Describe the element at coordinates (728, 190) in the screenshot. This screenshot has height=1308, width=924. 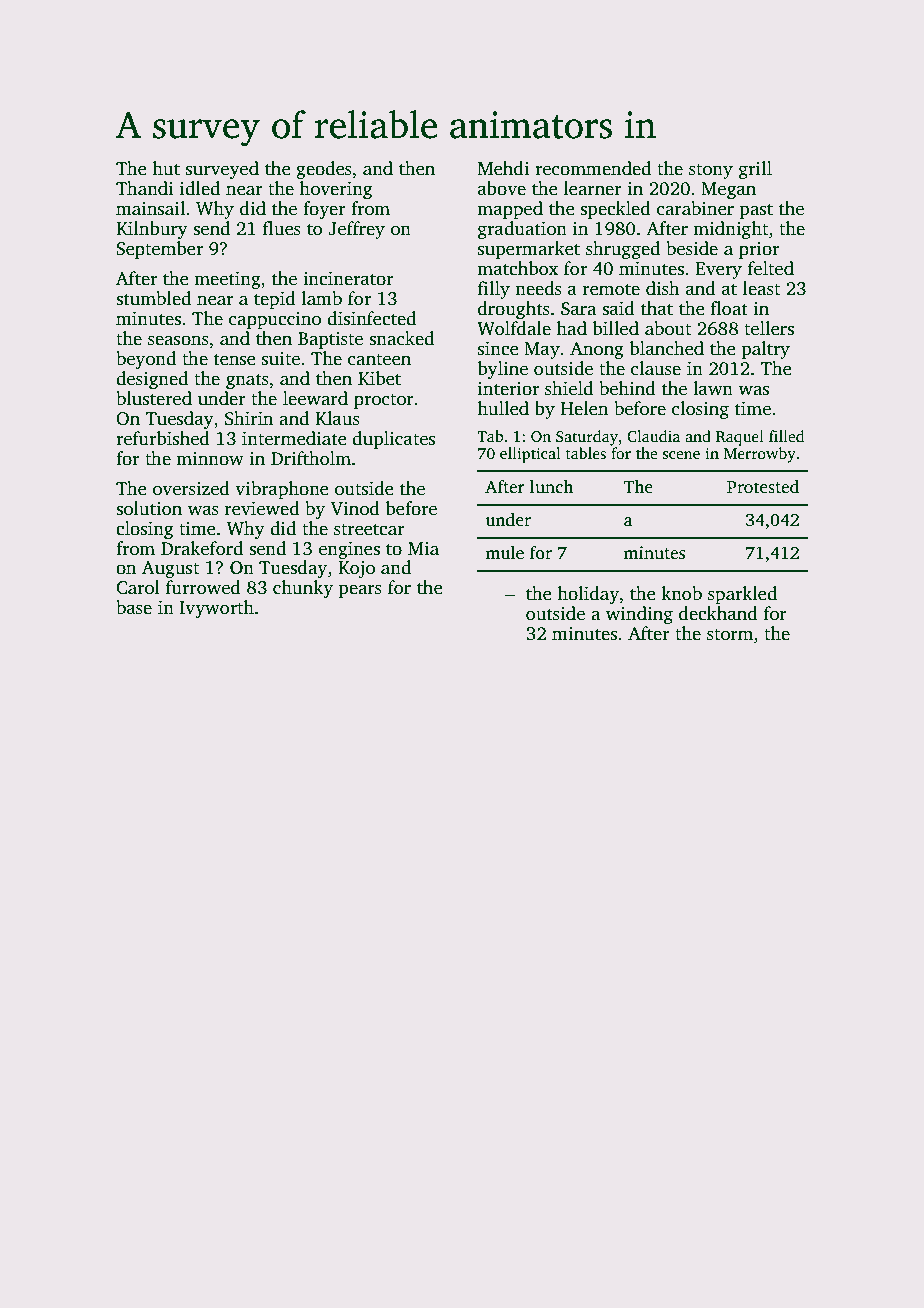
I see `Megan` at that location.
